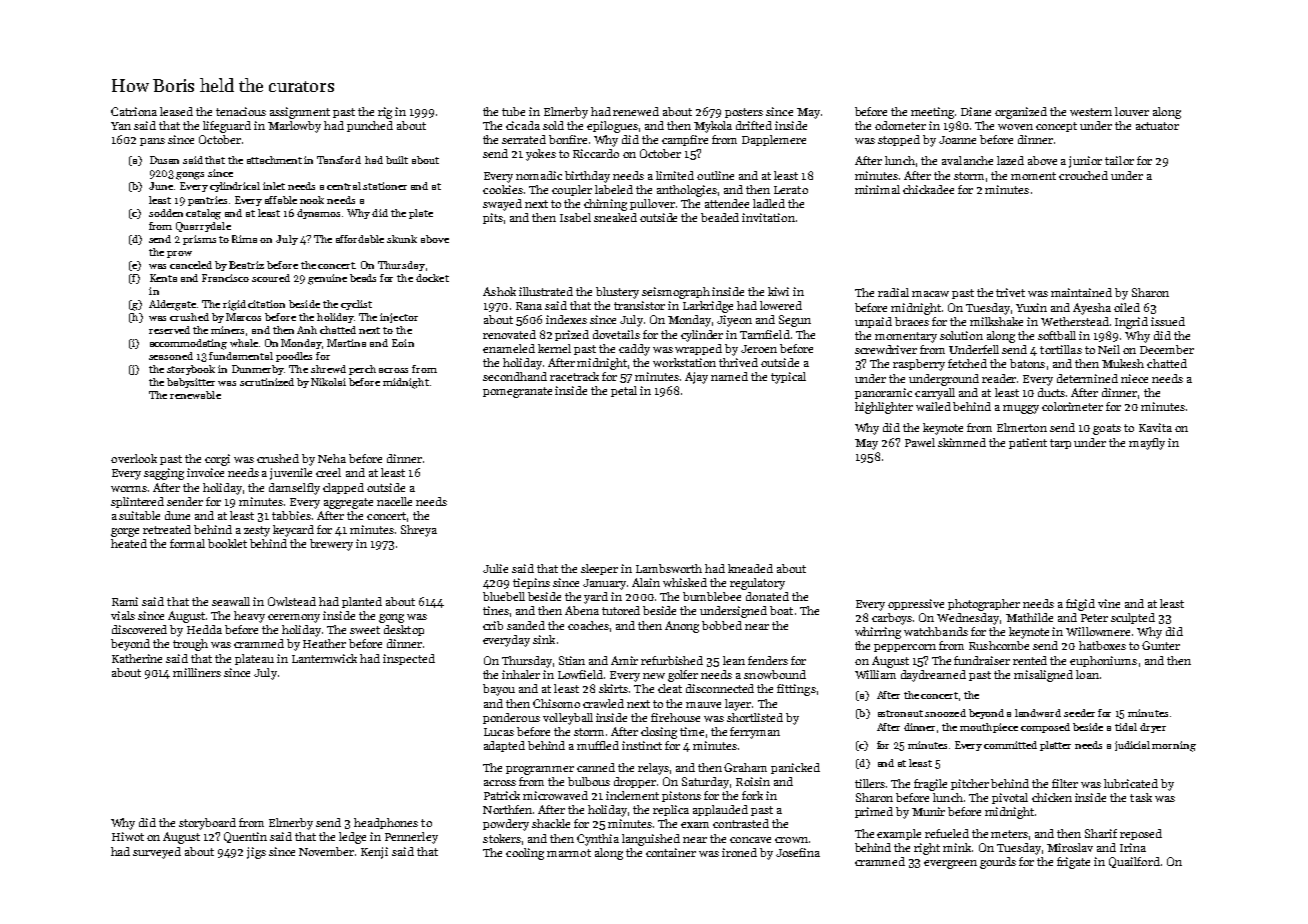 The image size is (1308, 924). I want to click on damselfly, so click(294, 489).
